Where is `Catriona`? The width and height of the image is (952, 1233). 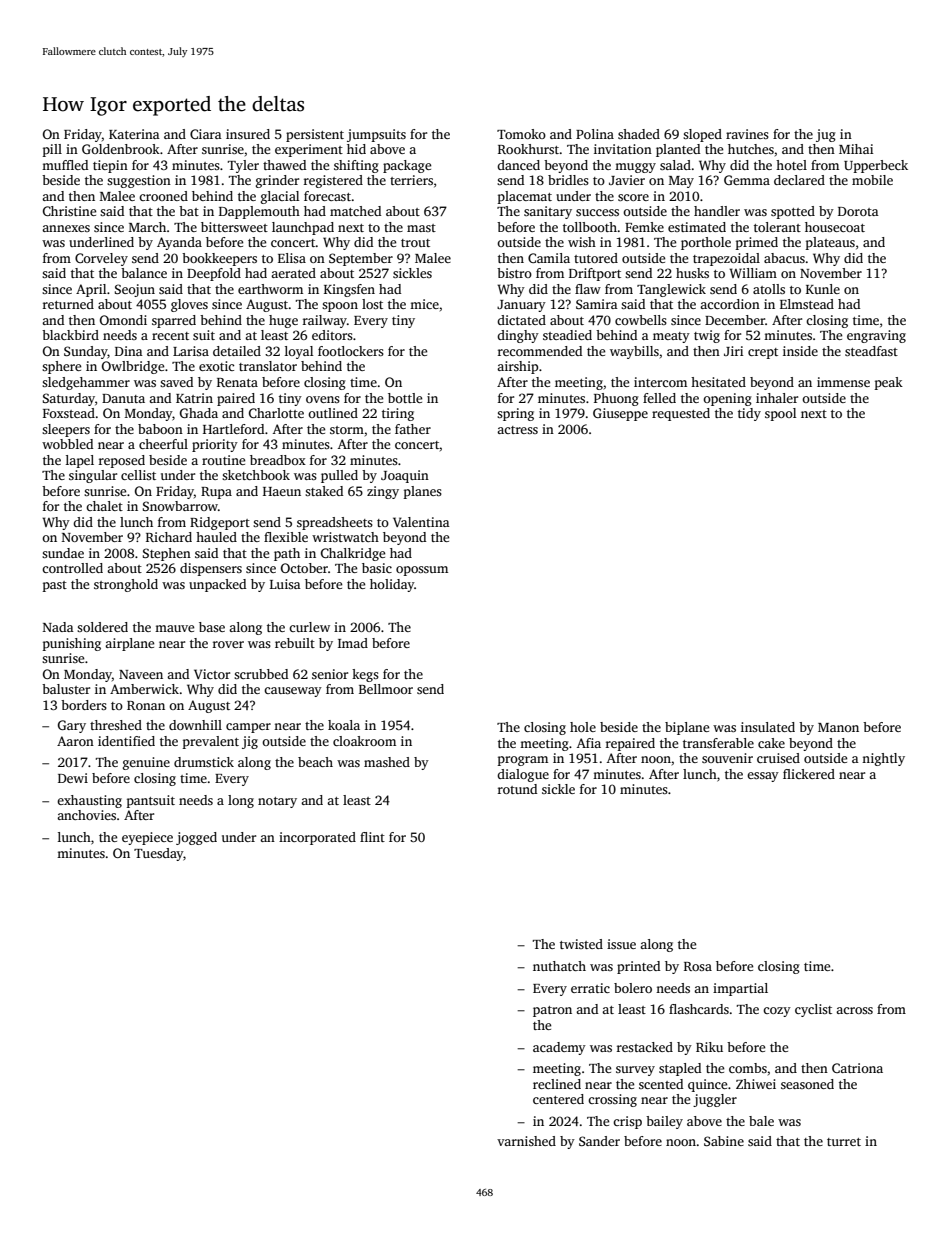 Catriona is located at coordinates (857, 1068).
